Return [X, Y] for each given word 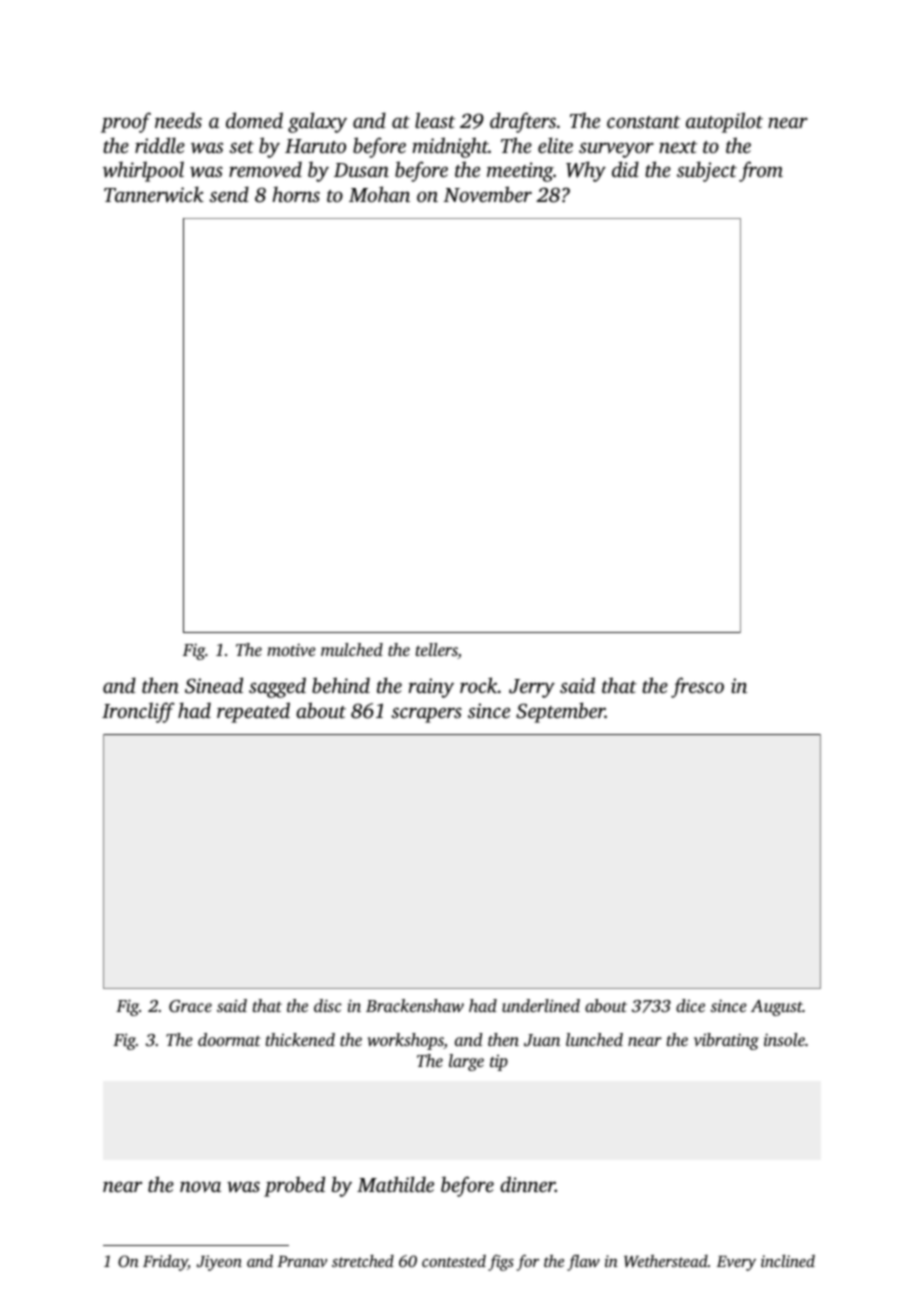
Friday [165, 1262]
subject [707, 171]
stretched [363, 1261]
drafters [523, 122]
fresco [697, 687]
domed [254, 120]
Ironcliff [138, 712]
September [560, 712]
